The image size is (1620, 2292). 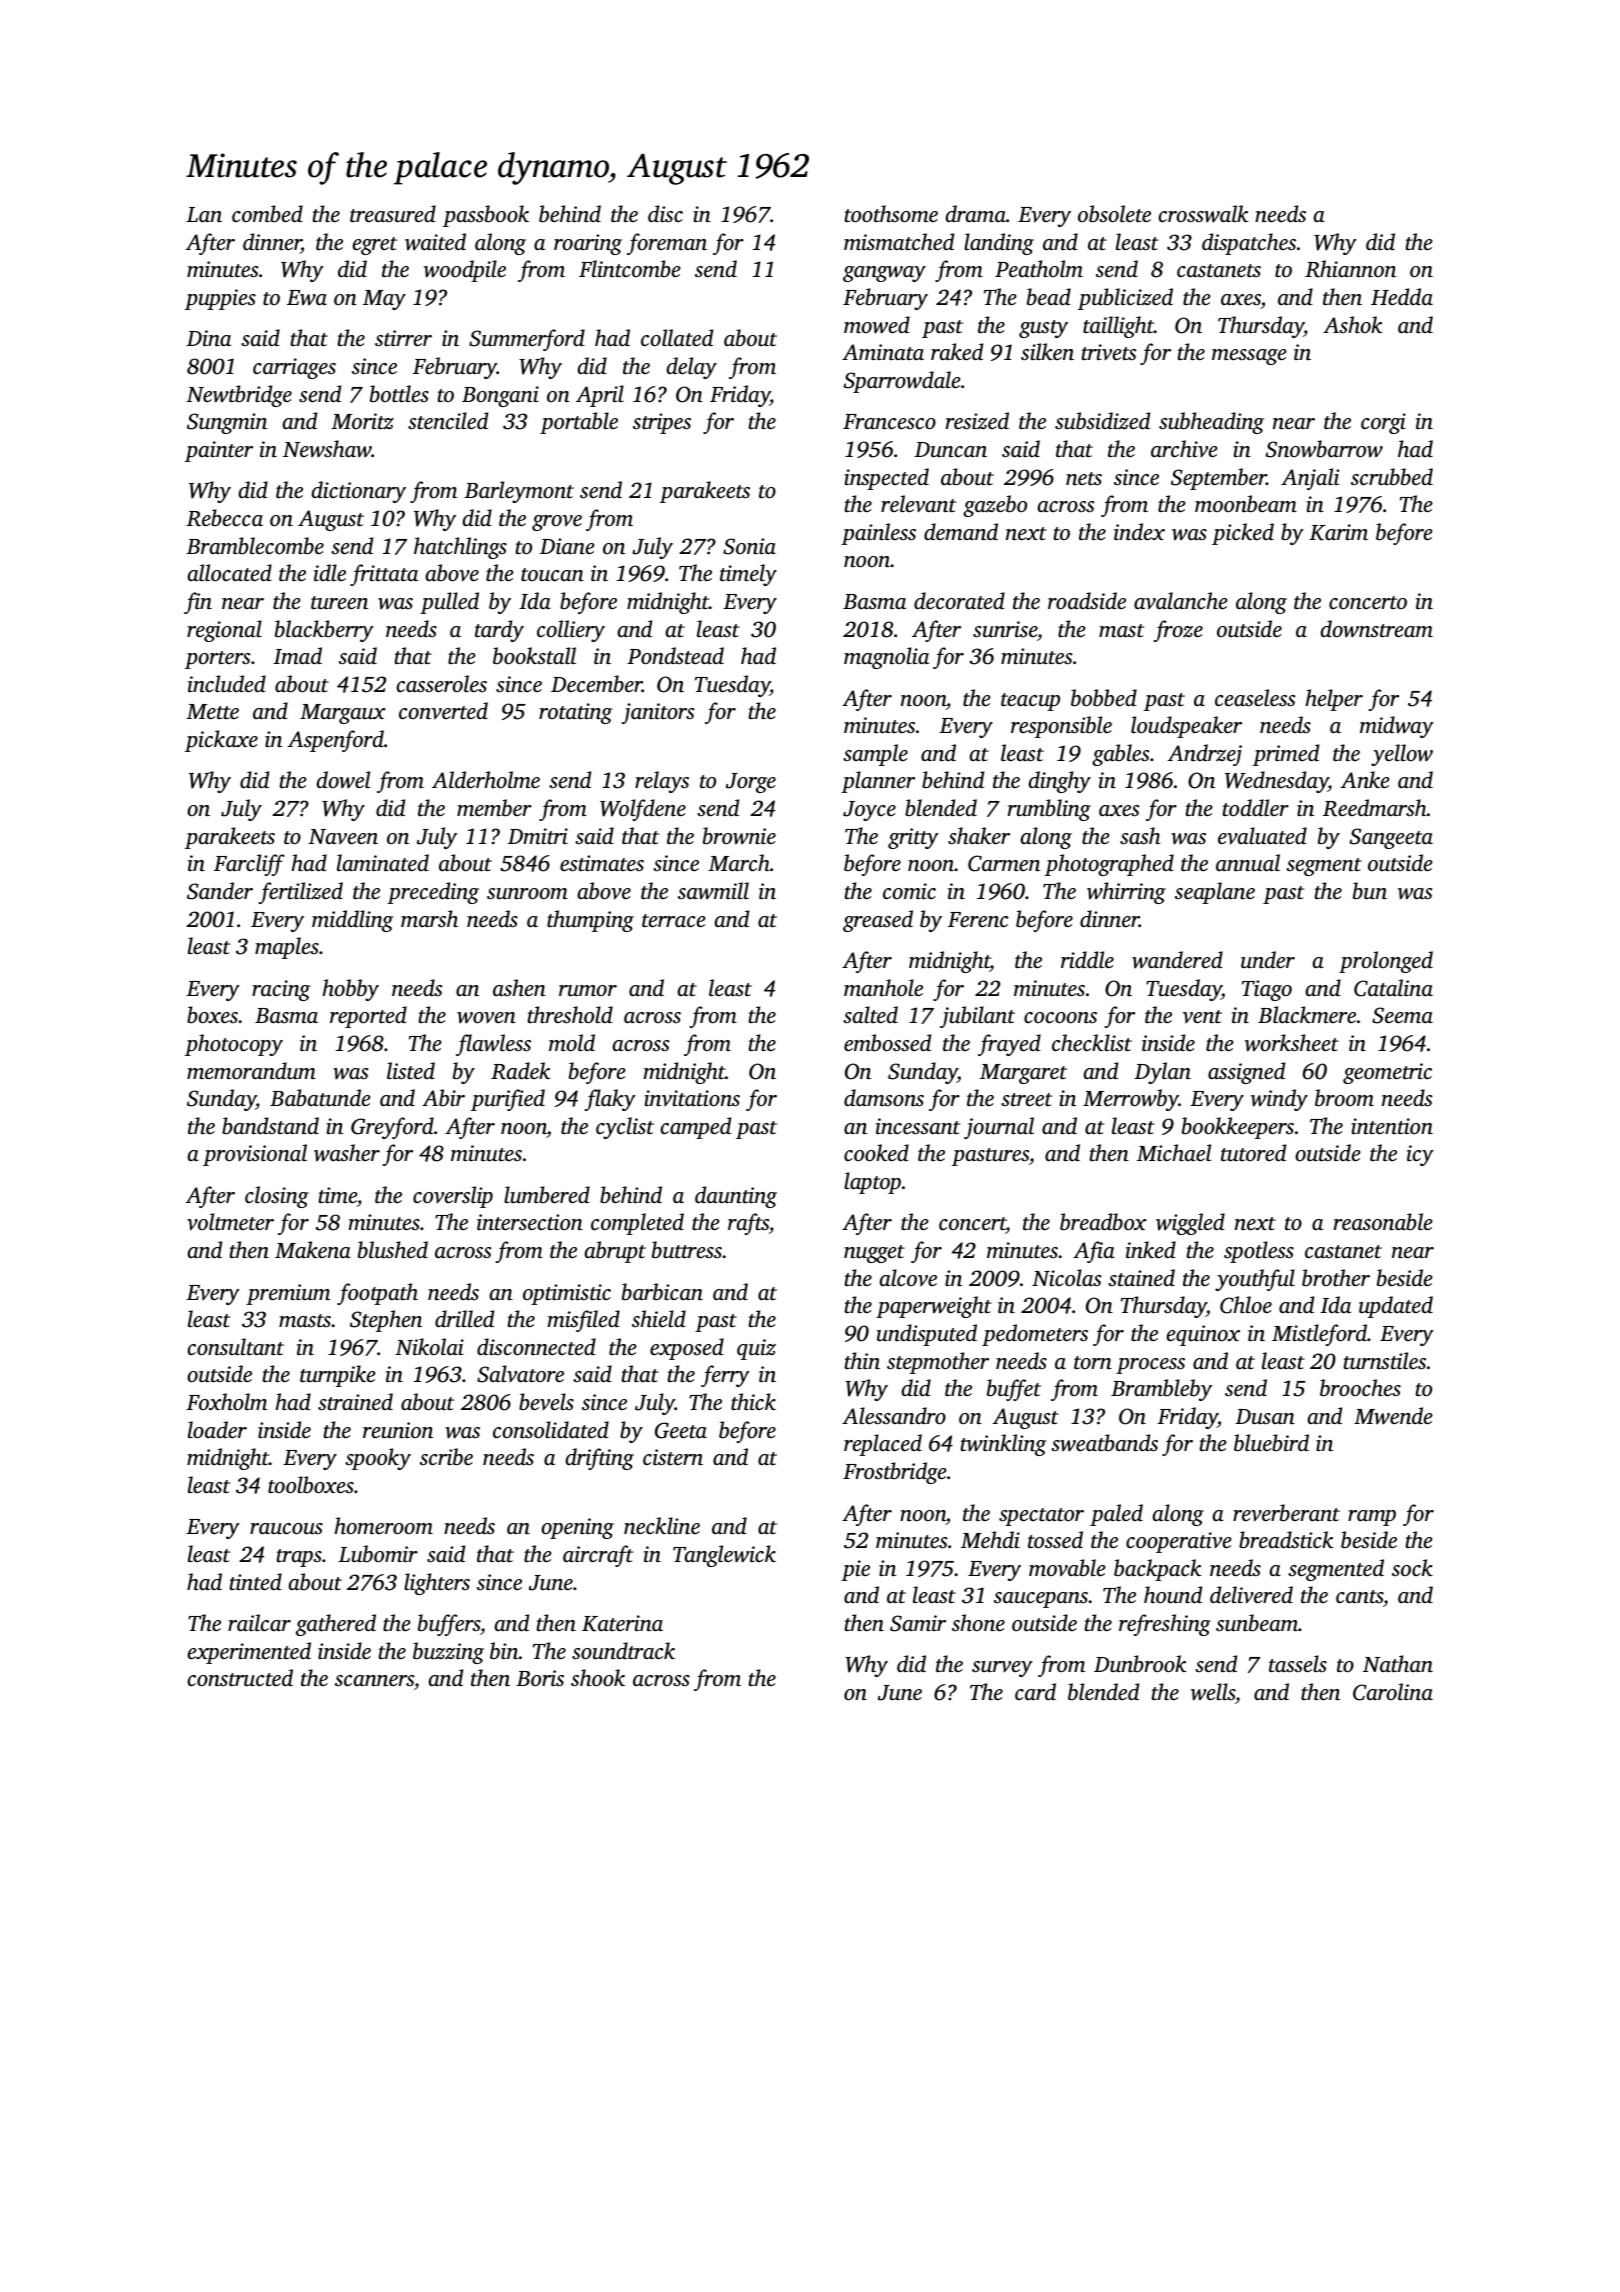 I want to click on photocopy, so click(x=234, y=1045).
